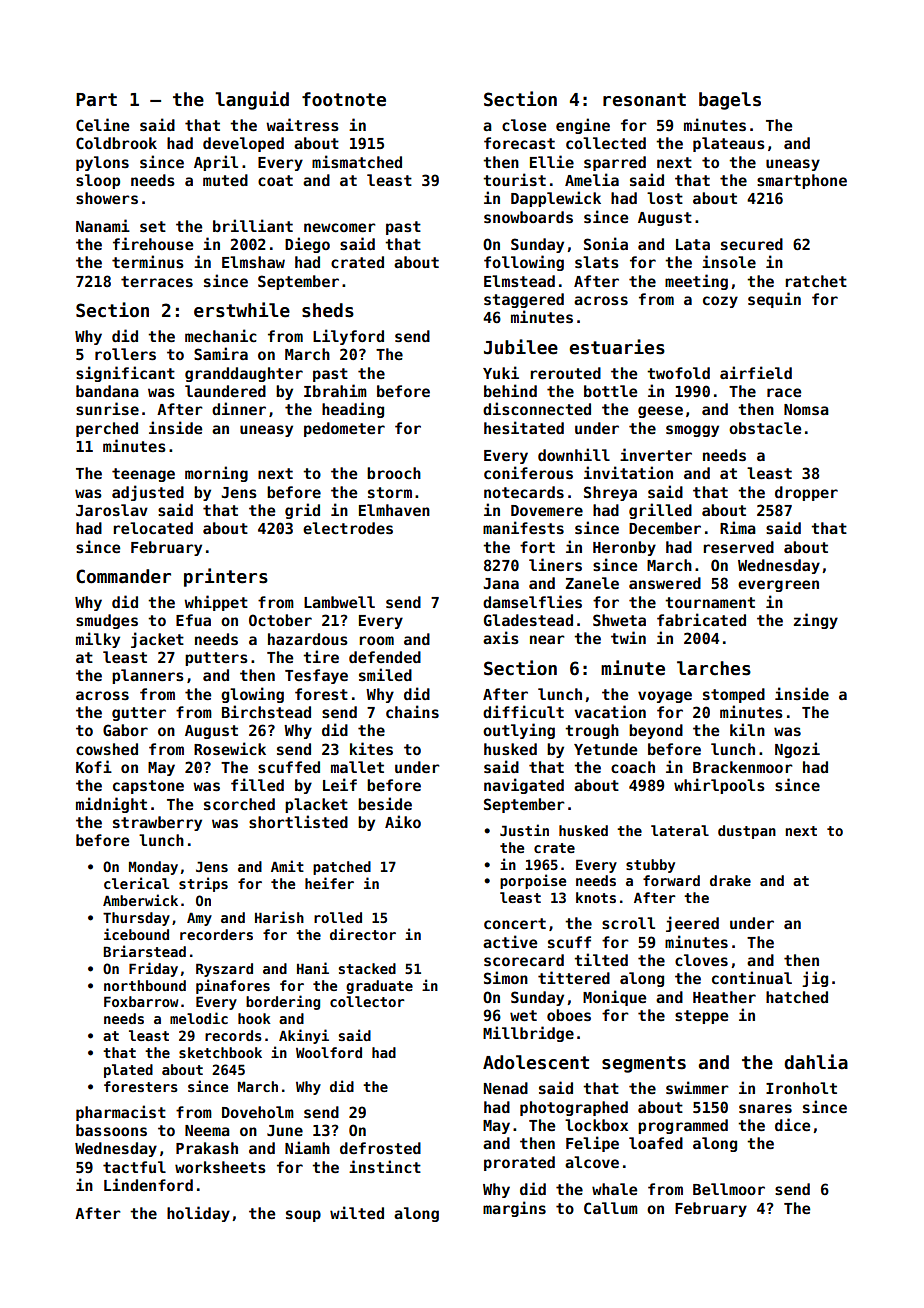 This document has width=924, height=1308. Describe the element at coordinates (693, 244) in the document. I see `Lata` at that location.
